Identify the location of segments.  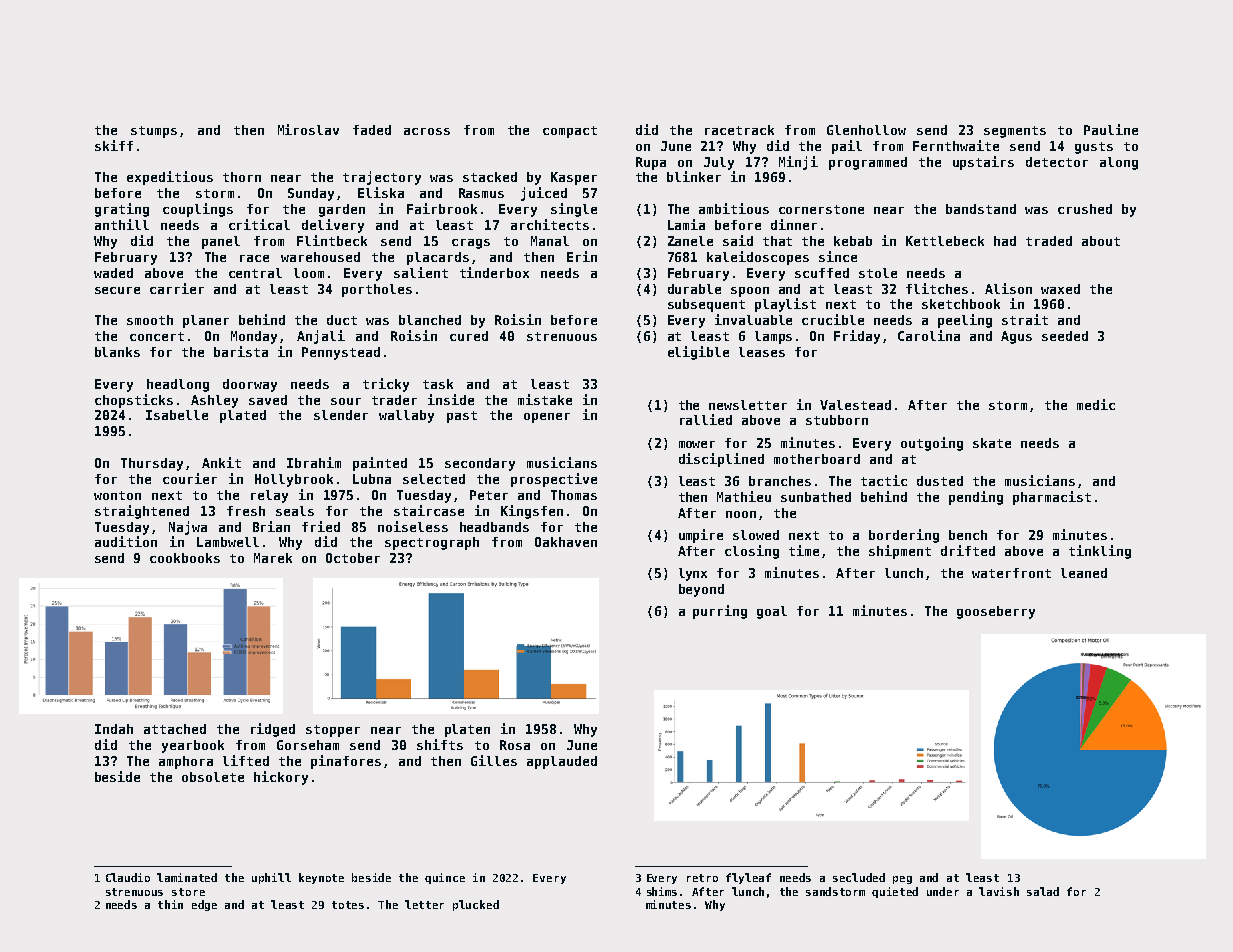
(1015, 132).
